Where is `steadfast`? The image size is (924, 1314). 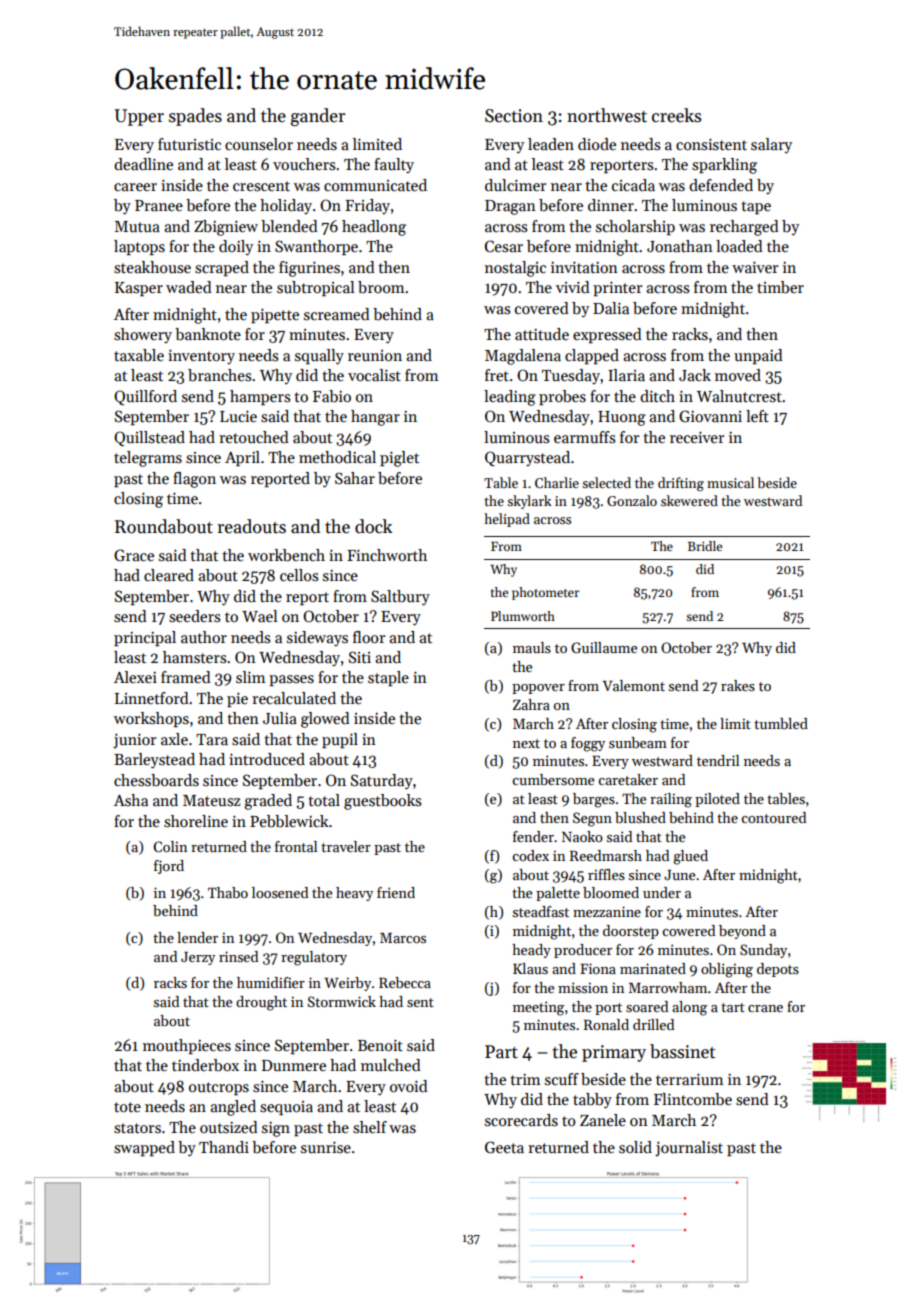
steadfast is located at coordinates (541, 911).
